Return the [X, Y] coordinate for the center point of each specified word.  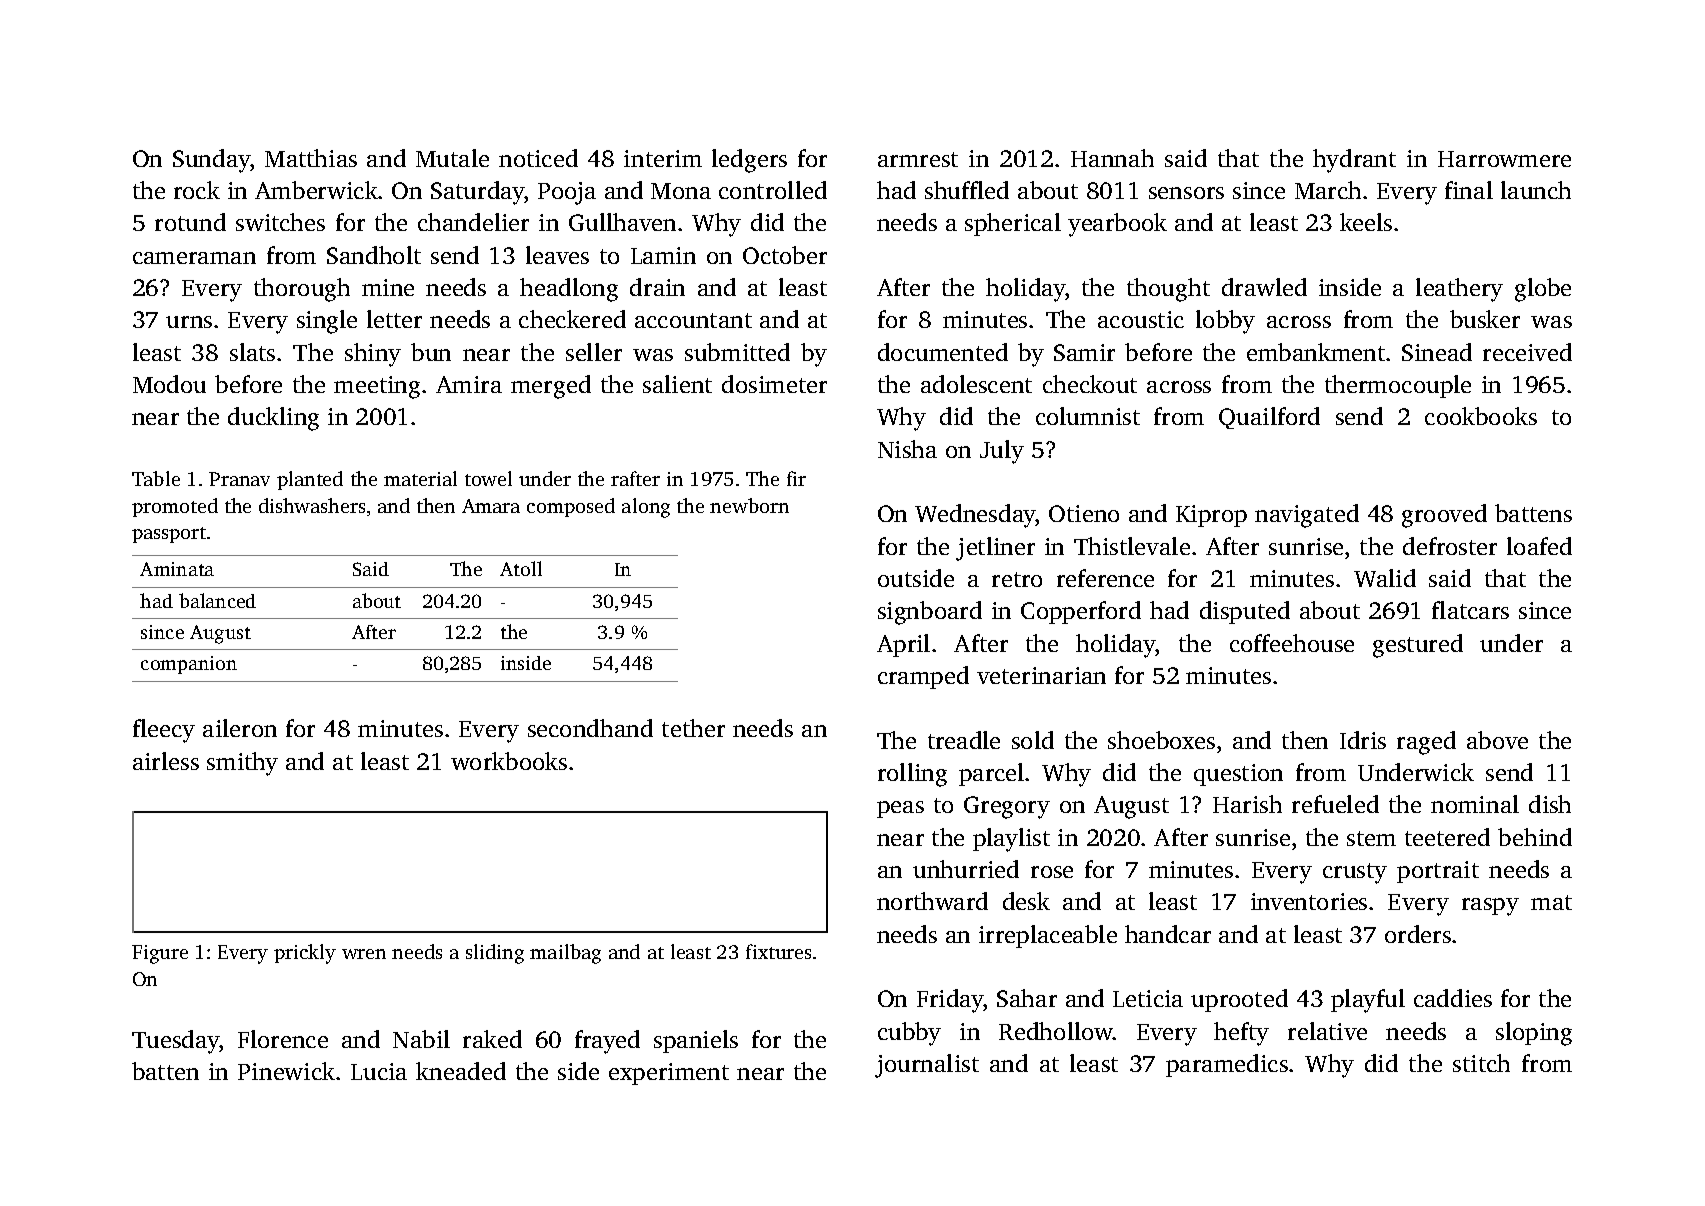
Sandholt [374, 255]
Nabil [421, 1039]
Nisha [907, 449]
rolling [912, 775]
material [420, 478]
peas [900, 809]
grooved [1444, 516]
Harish [1247, 804]
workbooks [509, 761]
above [1497, 740]
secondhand [590, 728]
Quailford [1269, 418]
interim [663, 158]
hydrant [1354, 161]
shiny [373, 355]
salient [677, 384]
